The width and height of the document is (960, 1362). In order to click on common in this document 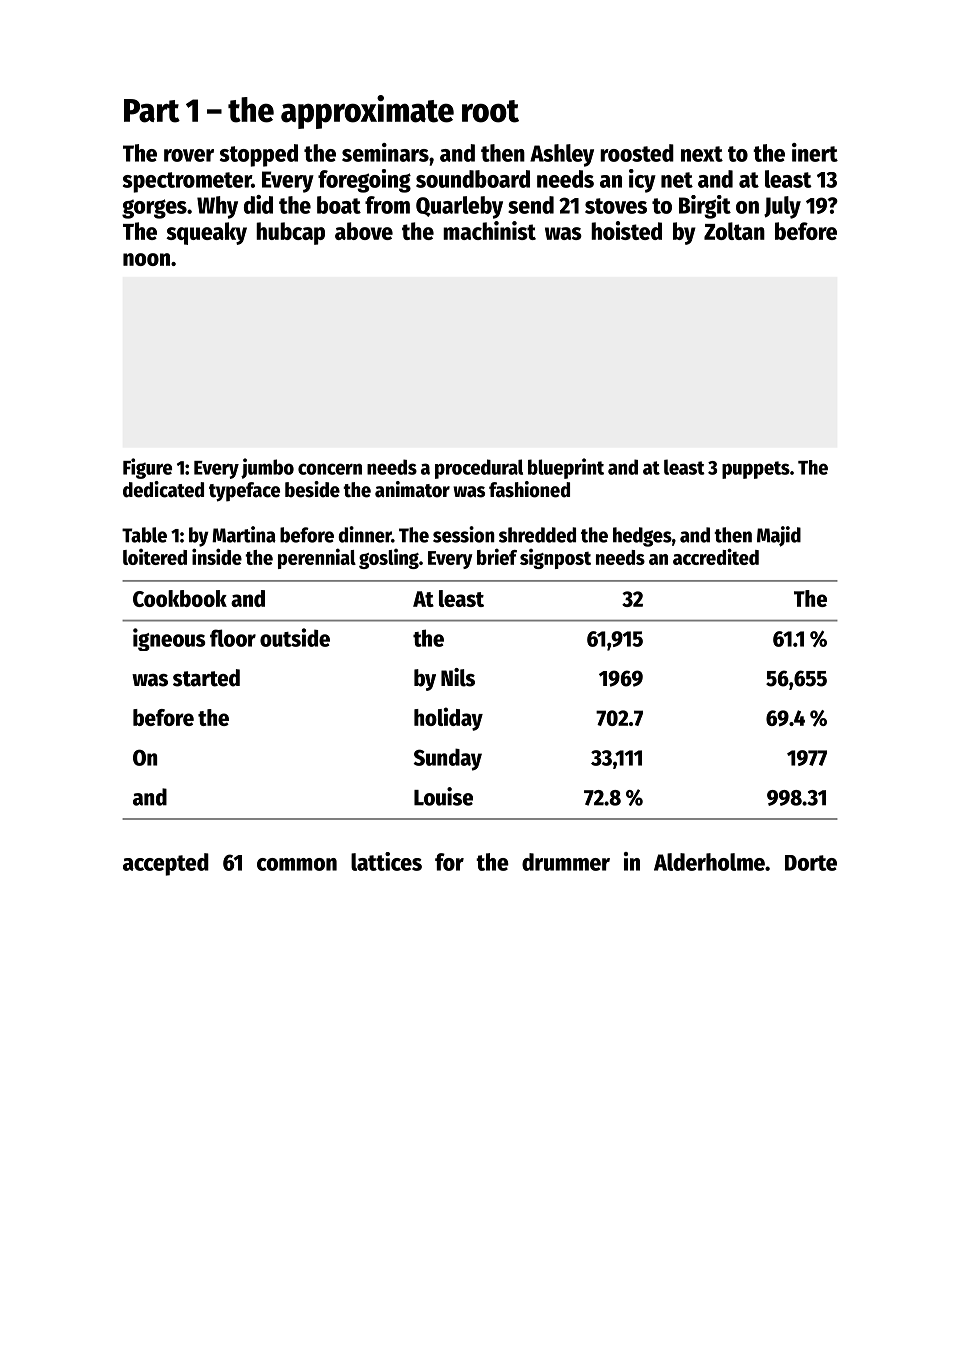, I will do `click(297, 864)`.
